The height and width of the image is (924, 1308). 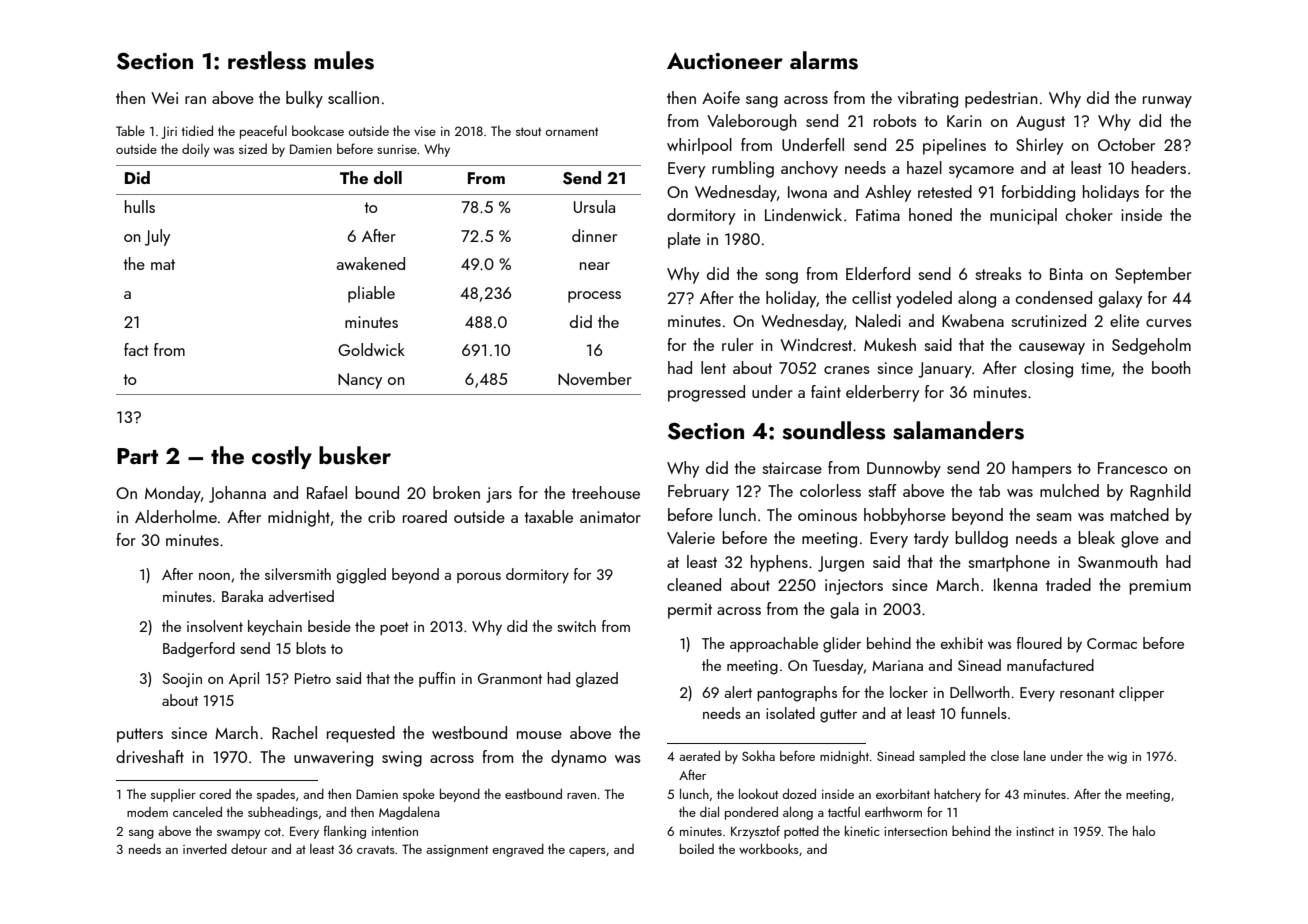 What do you see at coordinates (1035, 756) in the image?
I see `lane` at bounding box center [1035, 756].
